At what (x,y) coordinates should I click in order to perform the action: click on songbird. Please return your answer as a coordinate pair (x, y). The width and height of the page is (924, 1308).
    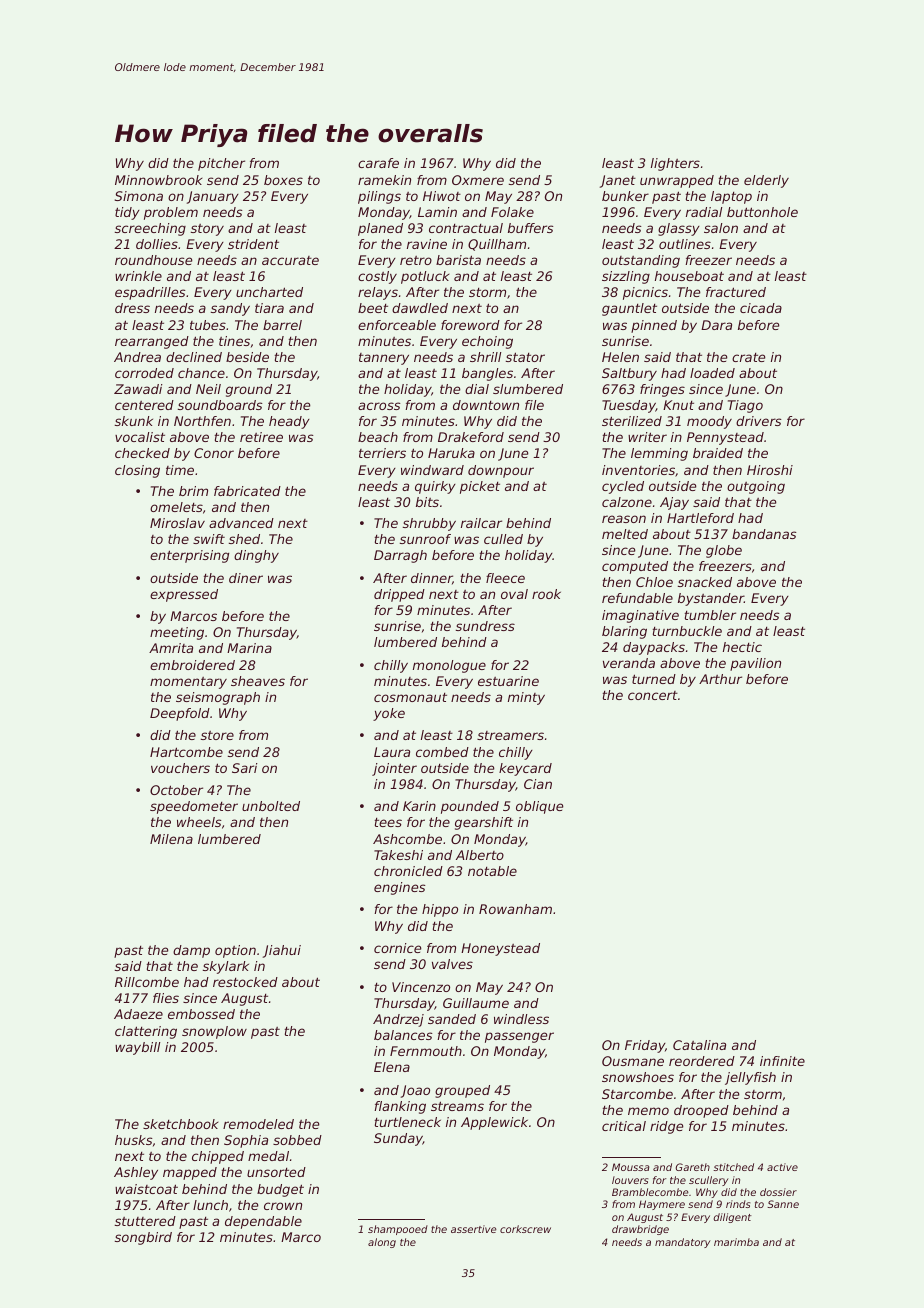
    Looking at the image, I should click on (143, 1238).
